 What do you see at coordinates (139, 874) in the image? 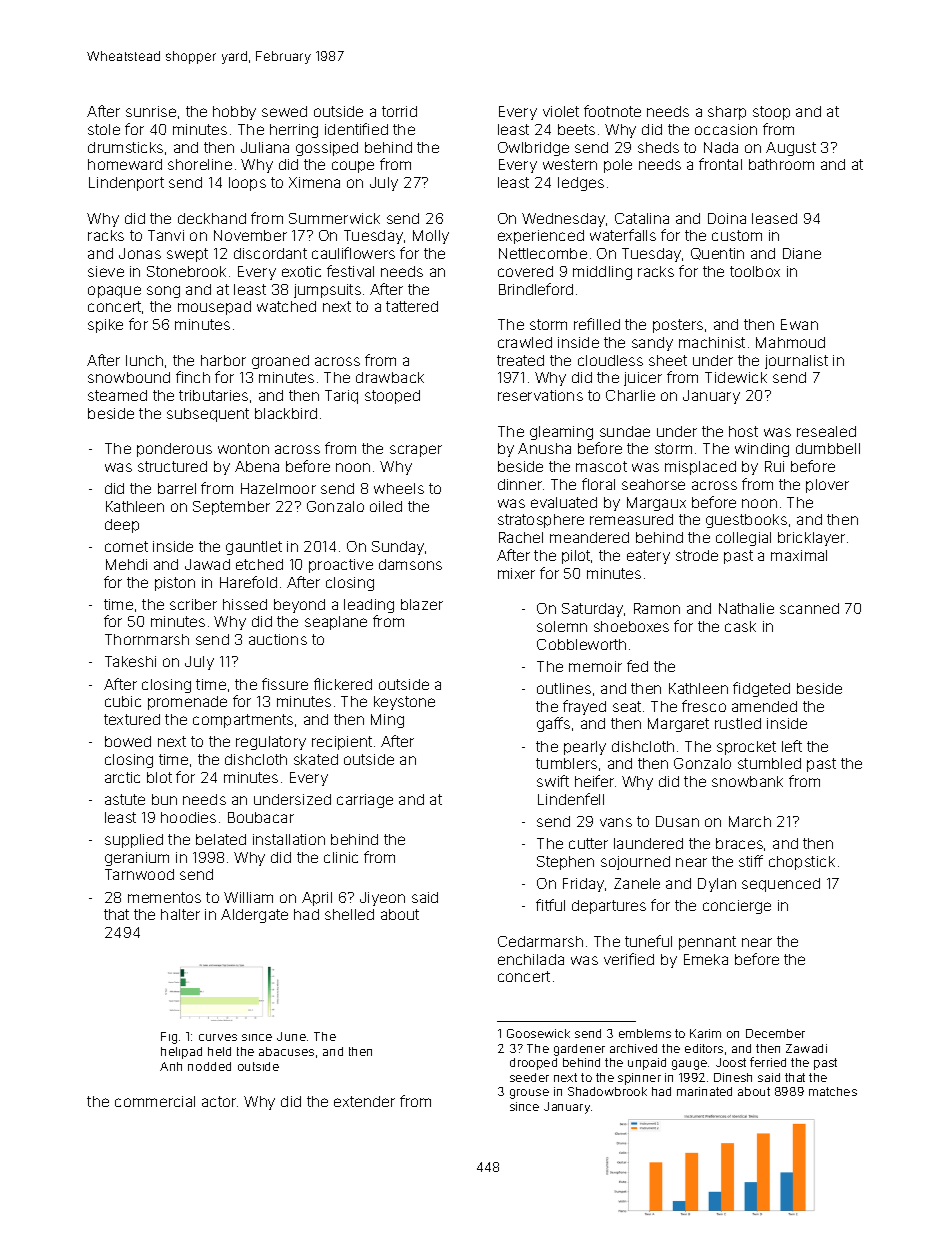
I see `Tarnwood` at bounding box center [139, 874].
